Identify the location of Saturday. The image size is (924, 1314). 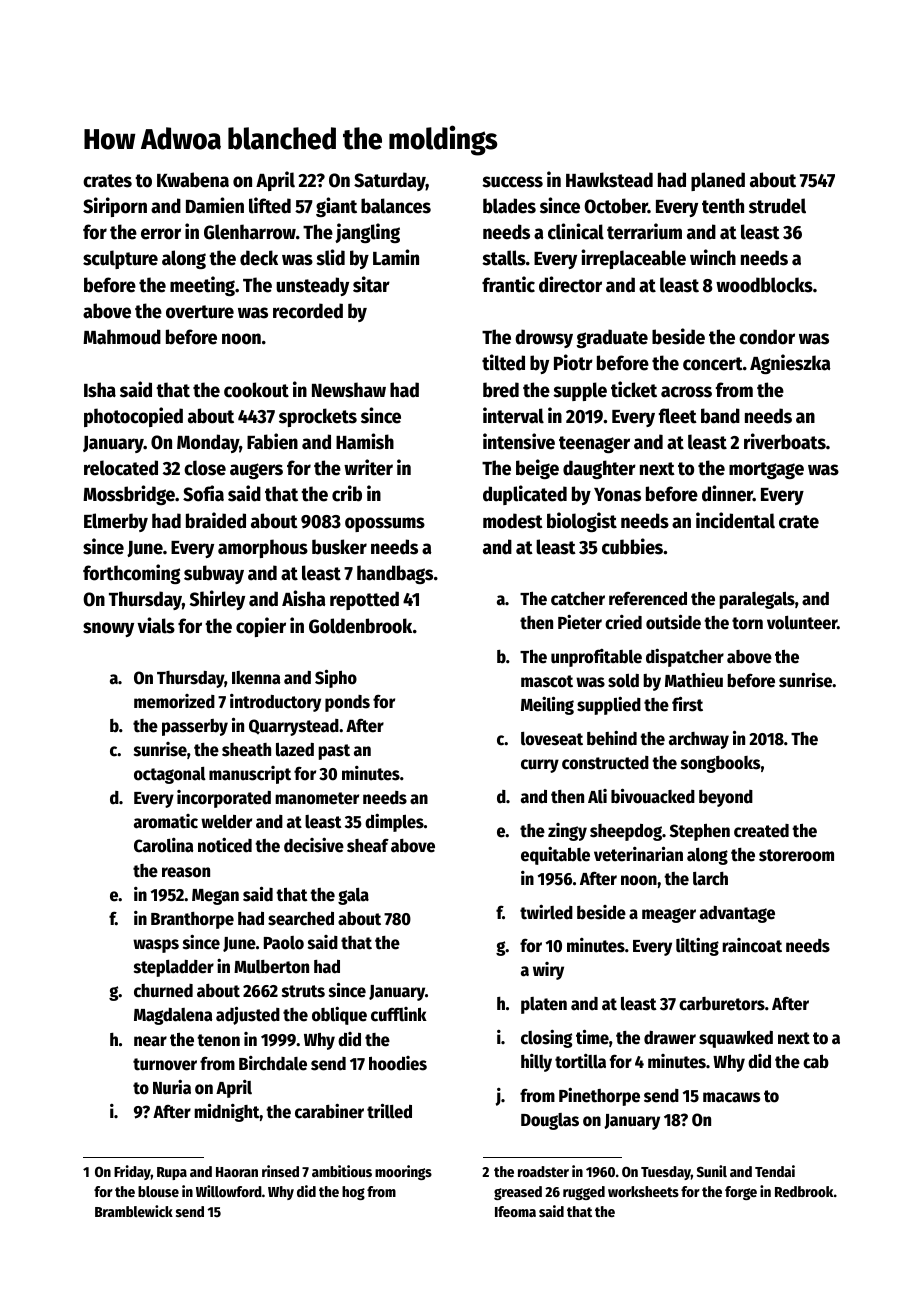
(390, 181).
